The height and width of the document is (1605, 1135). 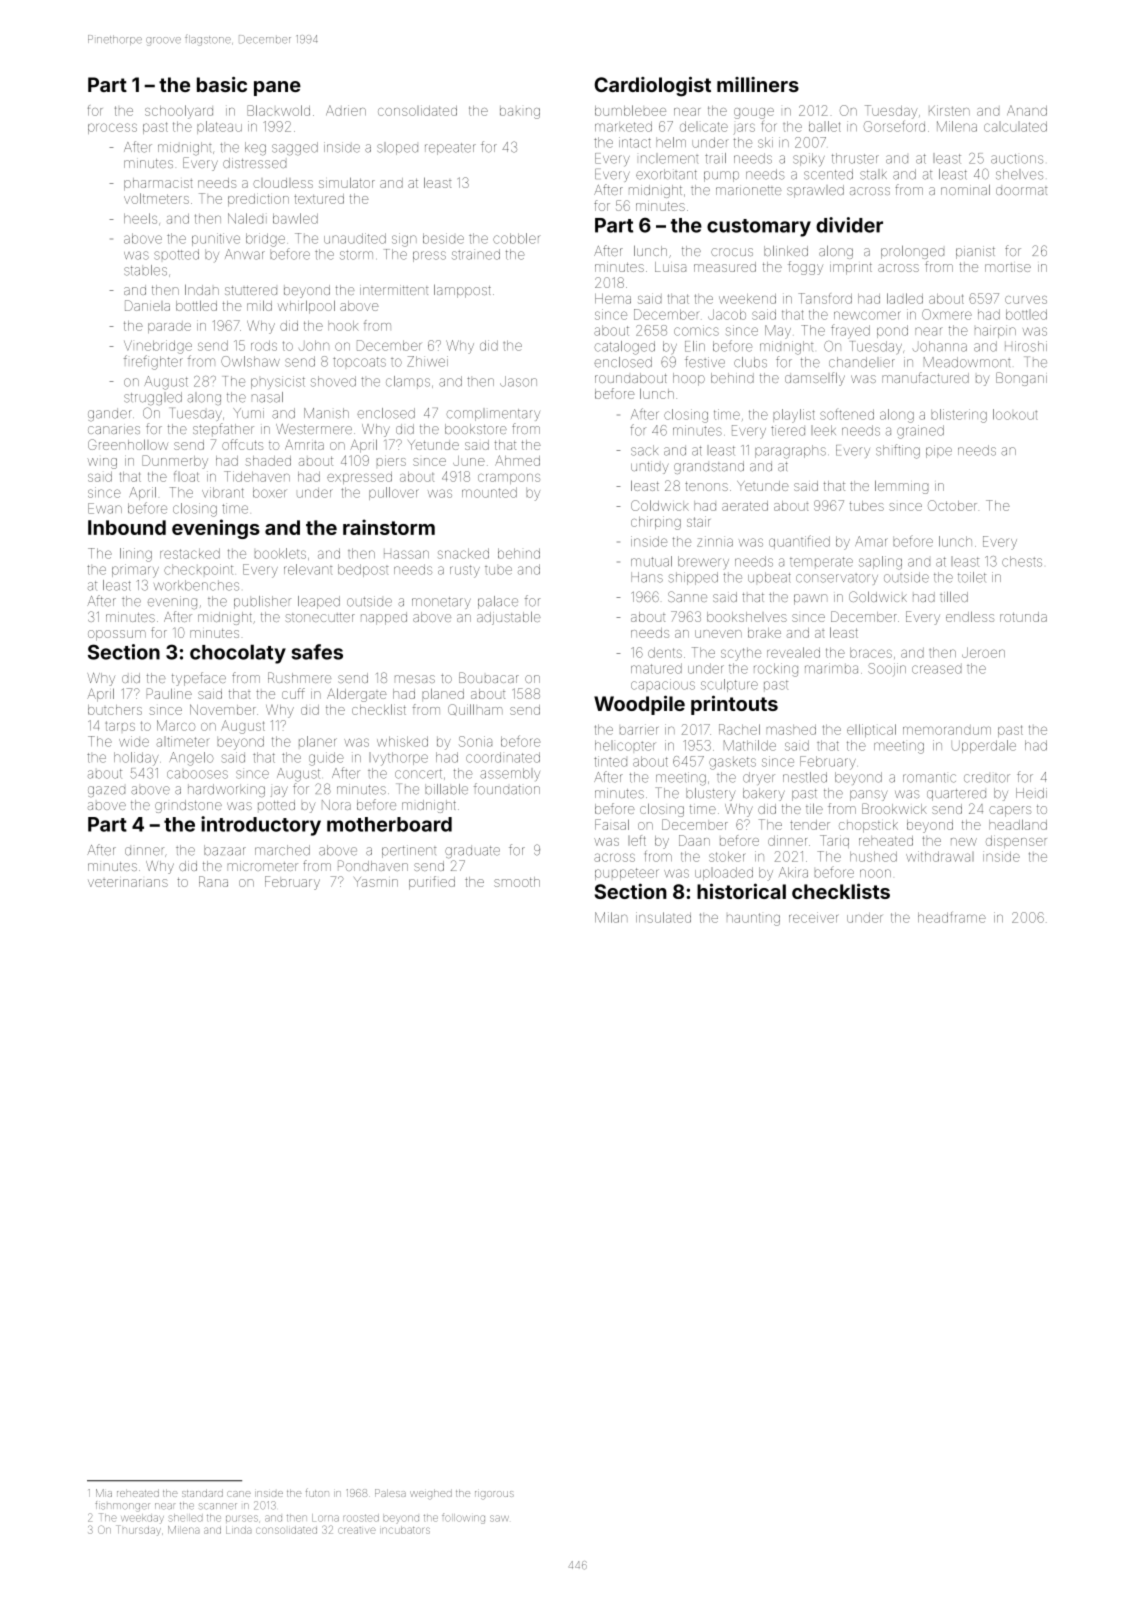 What do you see at coordinates (122, 1506) in the document?
I see `fishmonger` at bounding box center [122, 1506].
